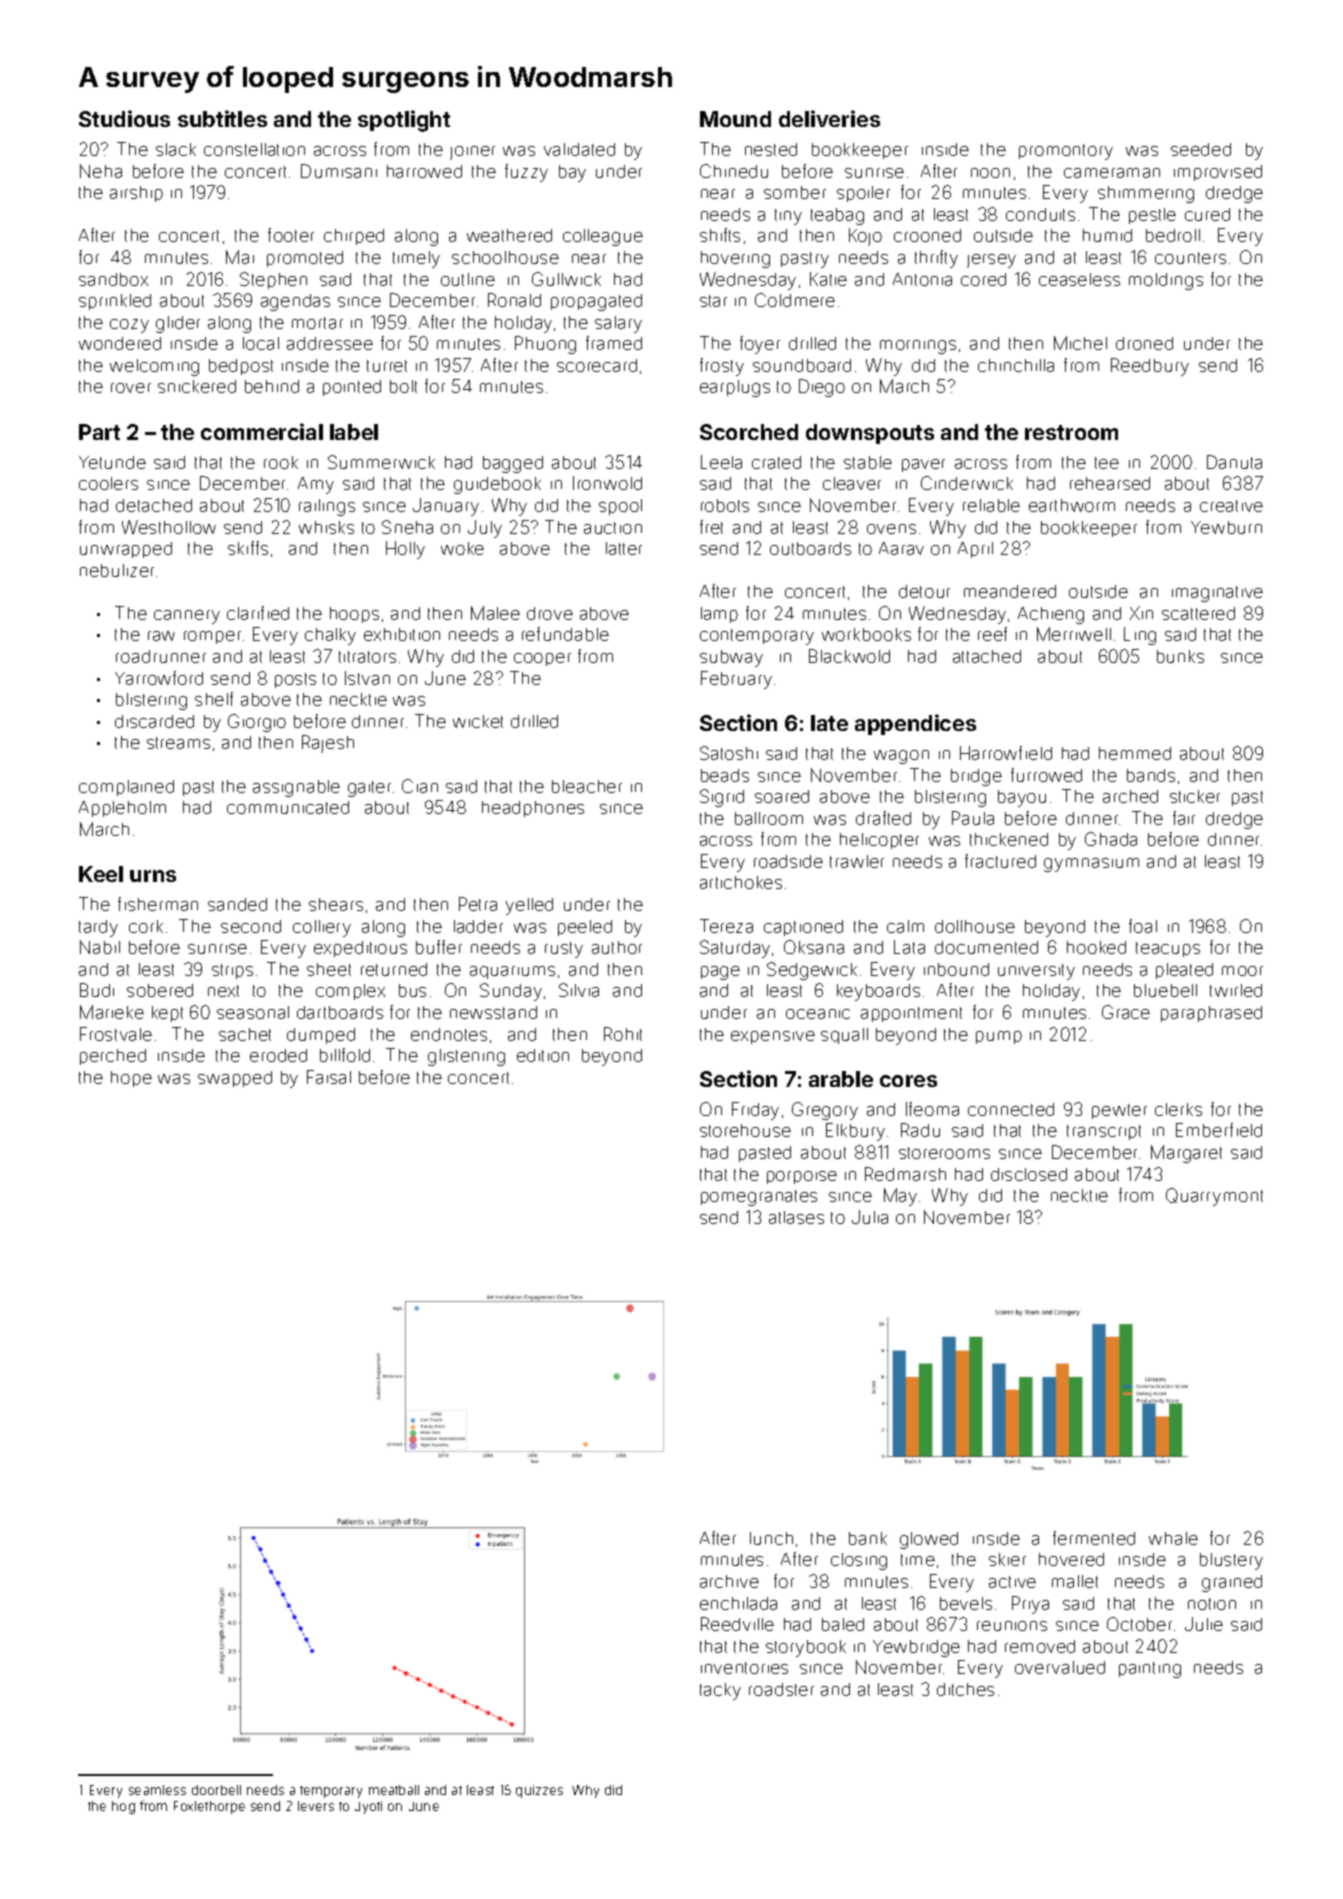  What do you see at coordinates (124, 118) in the document?
I see `Studious` at bounding box center [124, 118].
